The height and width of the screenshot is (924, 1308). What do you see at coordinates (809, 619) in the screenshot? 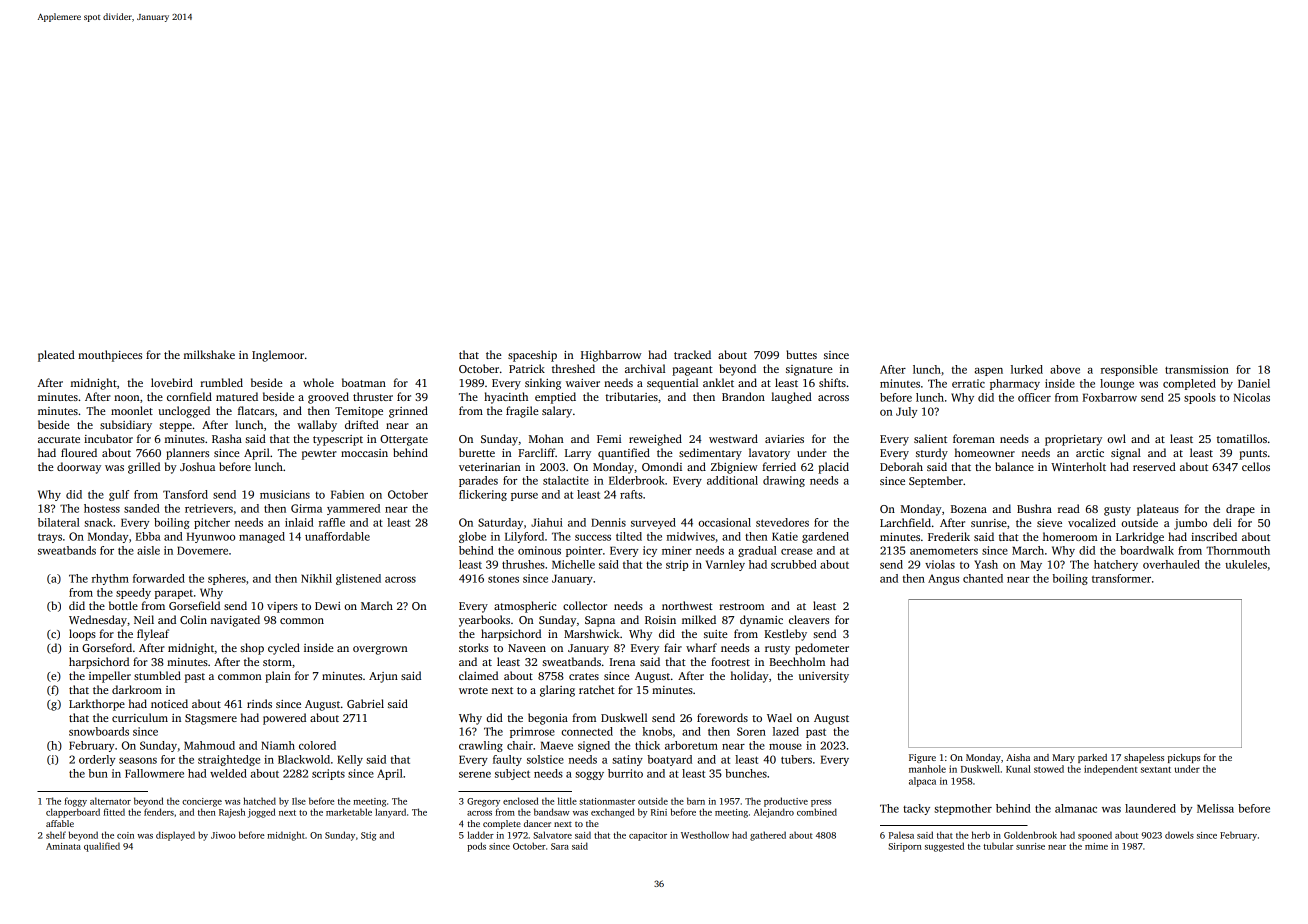
I see `cleavers` at bounding box center [809, 619].
